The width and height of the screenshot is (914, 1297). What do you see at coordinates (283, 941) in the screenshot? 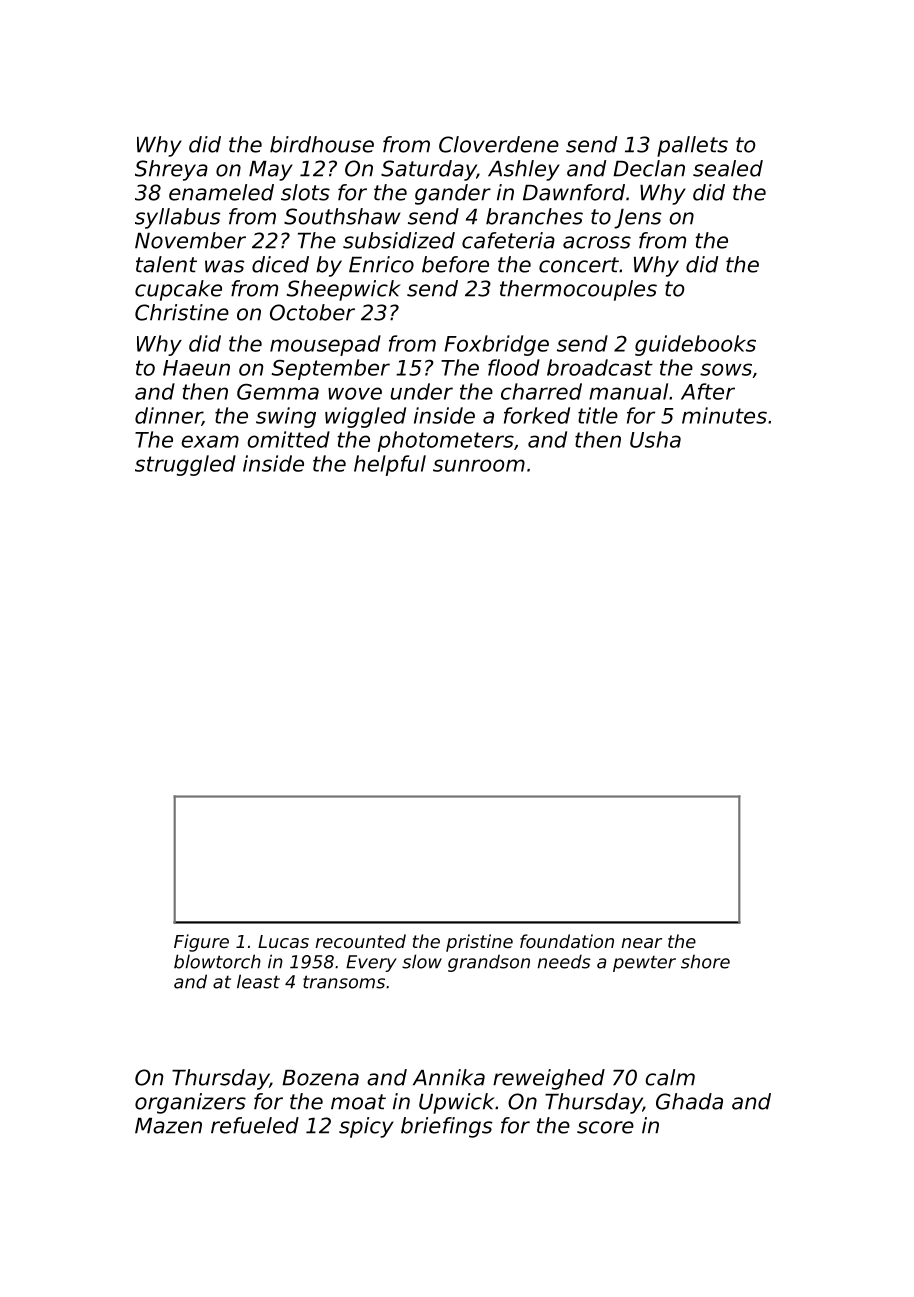
I see `Lucas` at bounding box center [283, 941].
